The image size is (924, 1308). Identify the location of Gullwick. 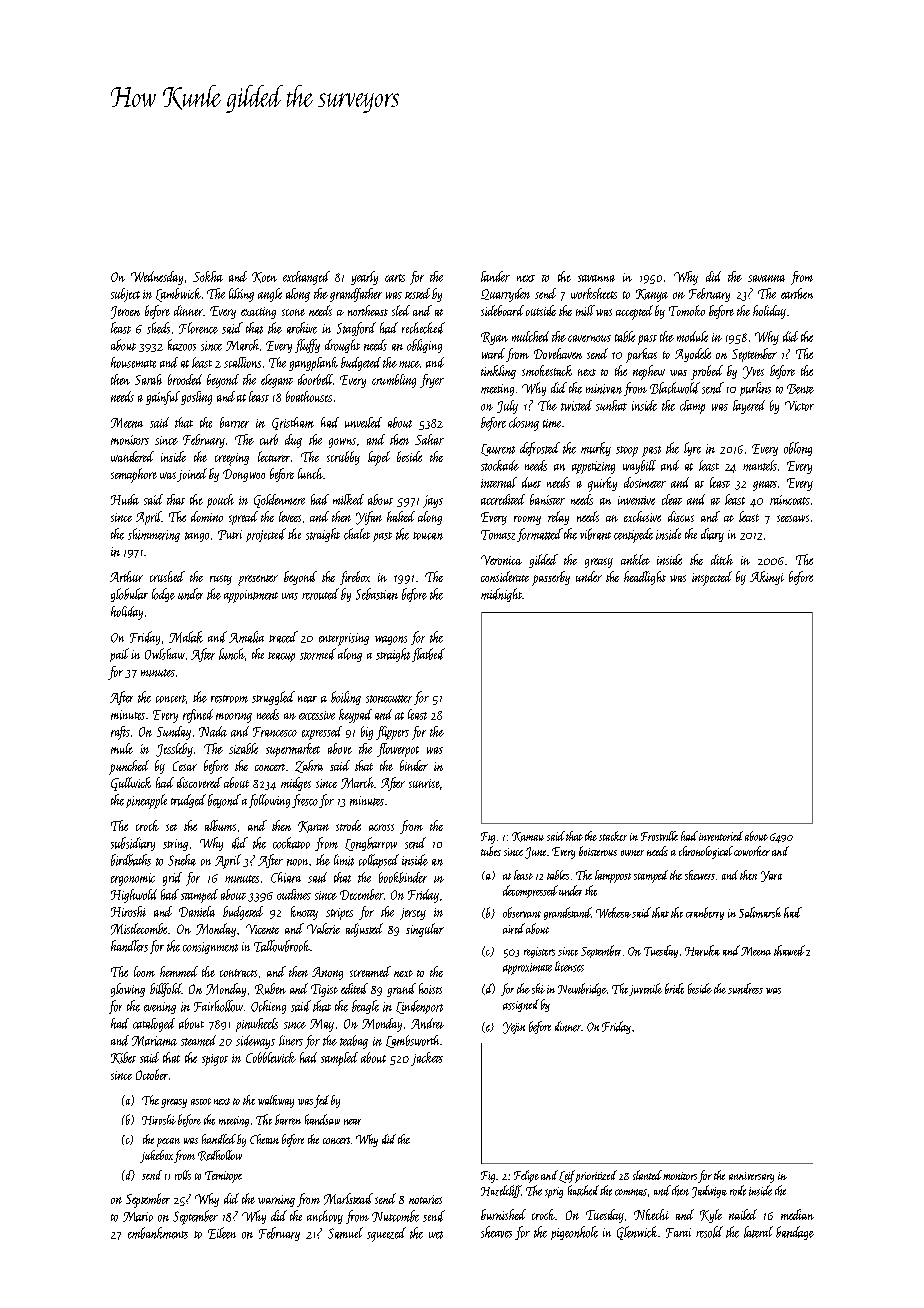
(131, 784).
